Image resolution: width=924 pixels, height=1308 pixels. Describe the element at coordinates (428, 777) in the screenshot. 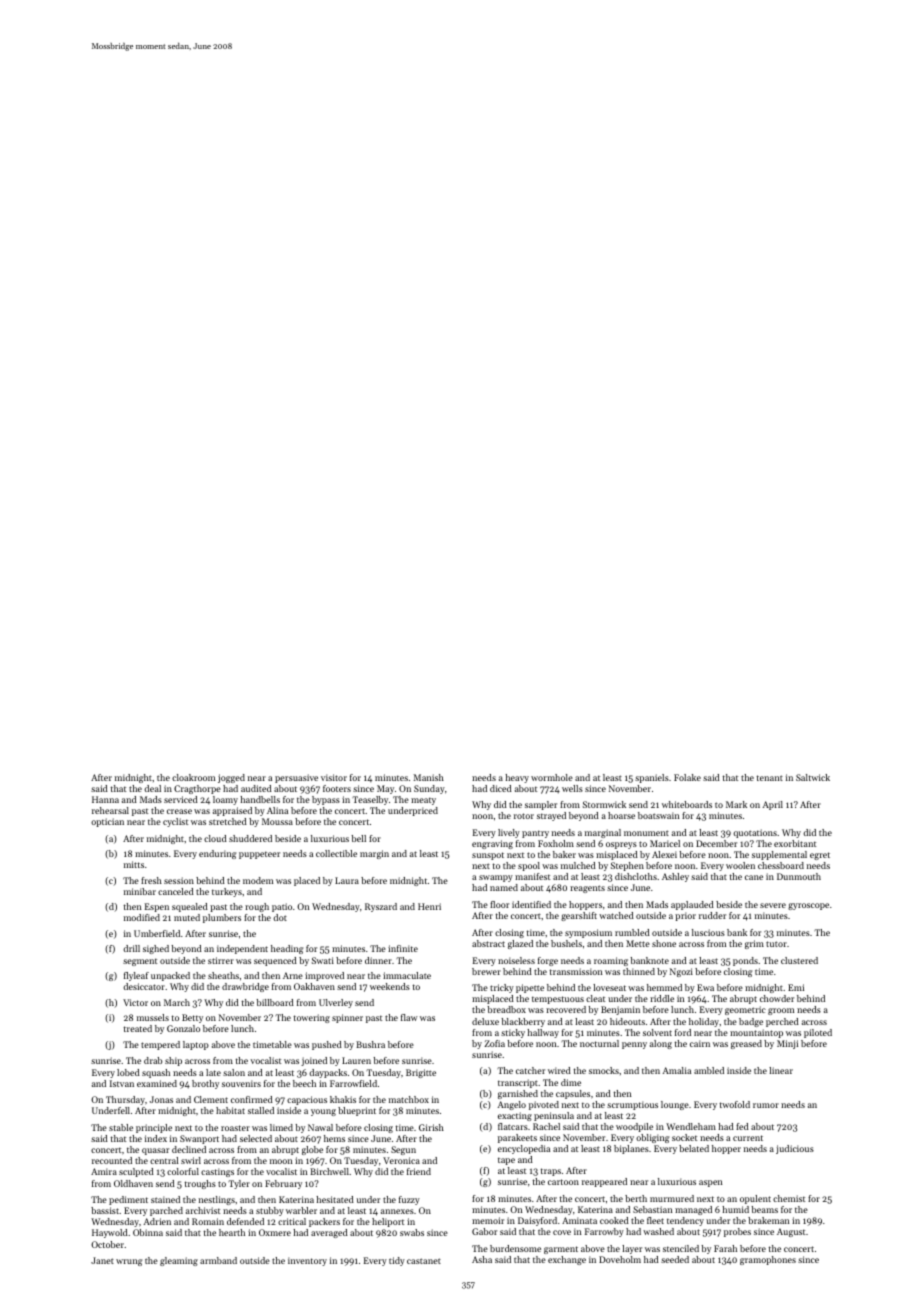

I see `Manish` at that location.
